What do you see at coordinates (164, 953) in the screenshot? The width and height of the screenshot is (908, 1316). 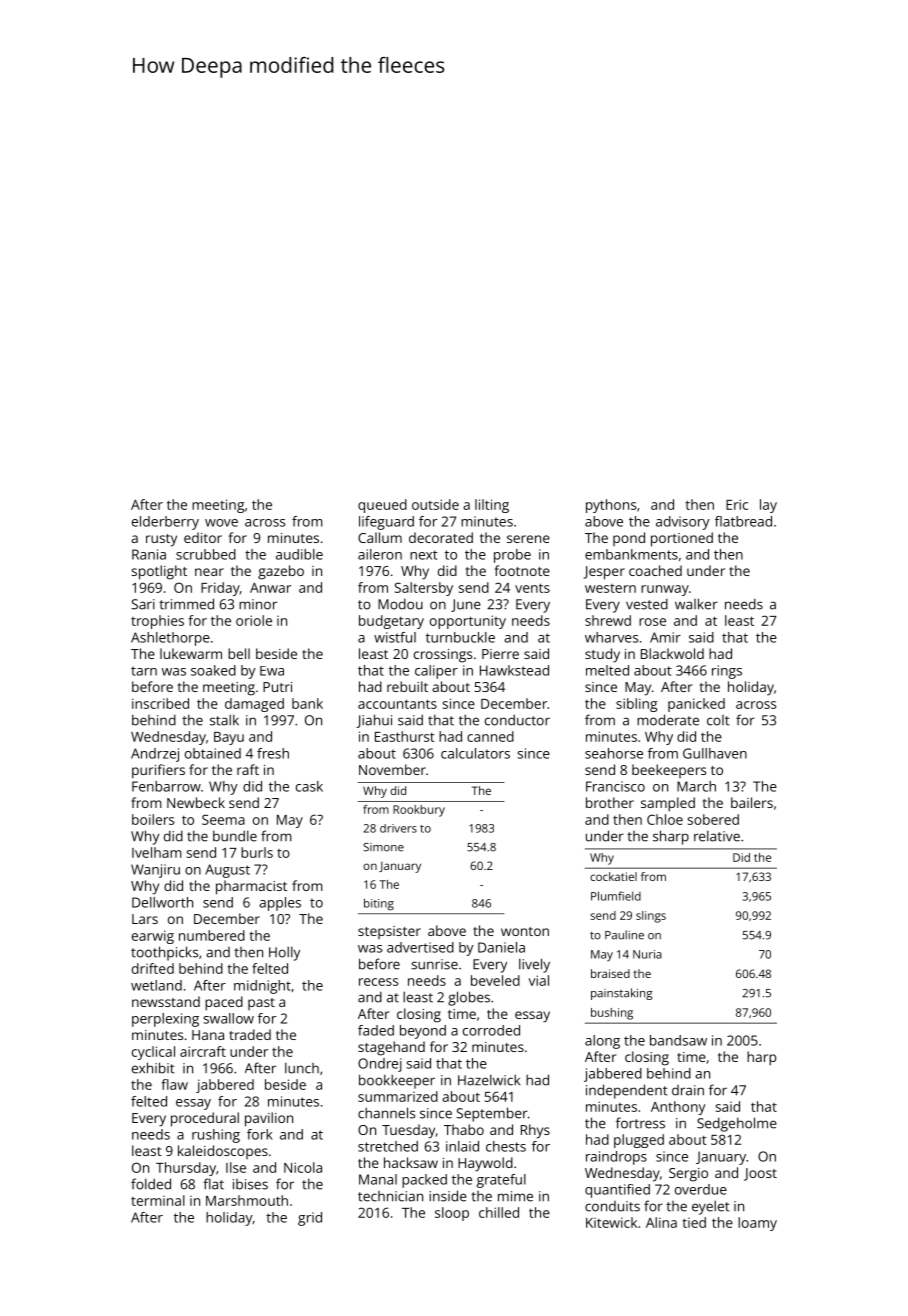 I see `toothpicks` at bounding box center [164, 953].
